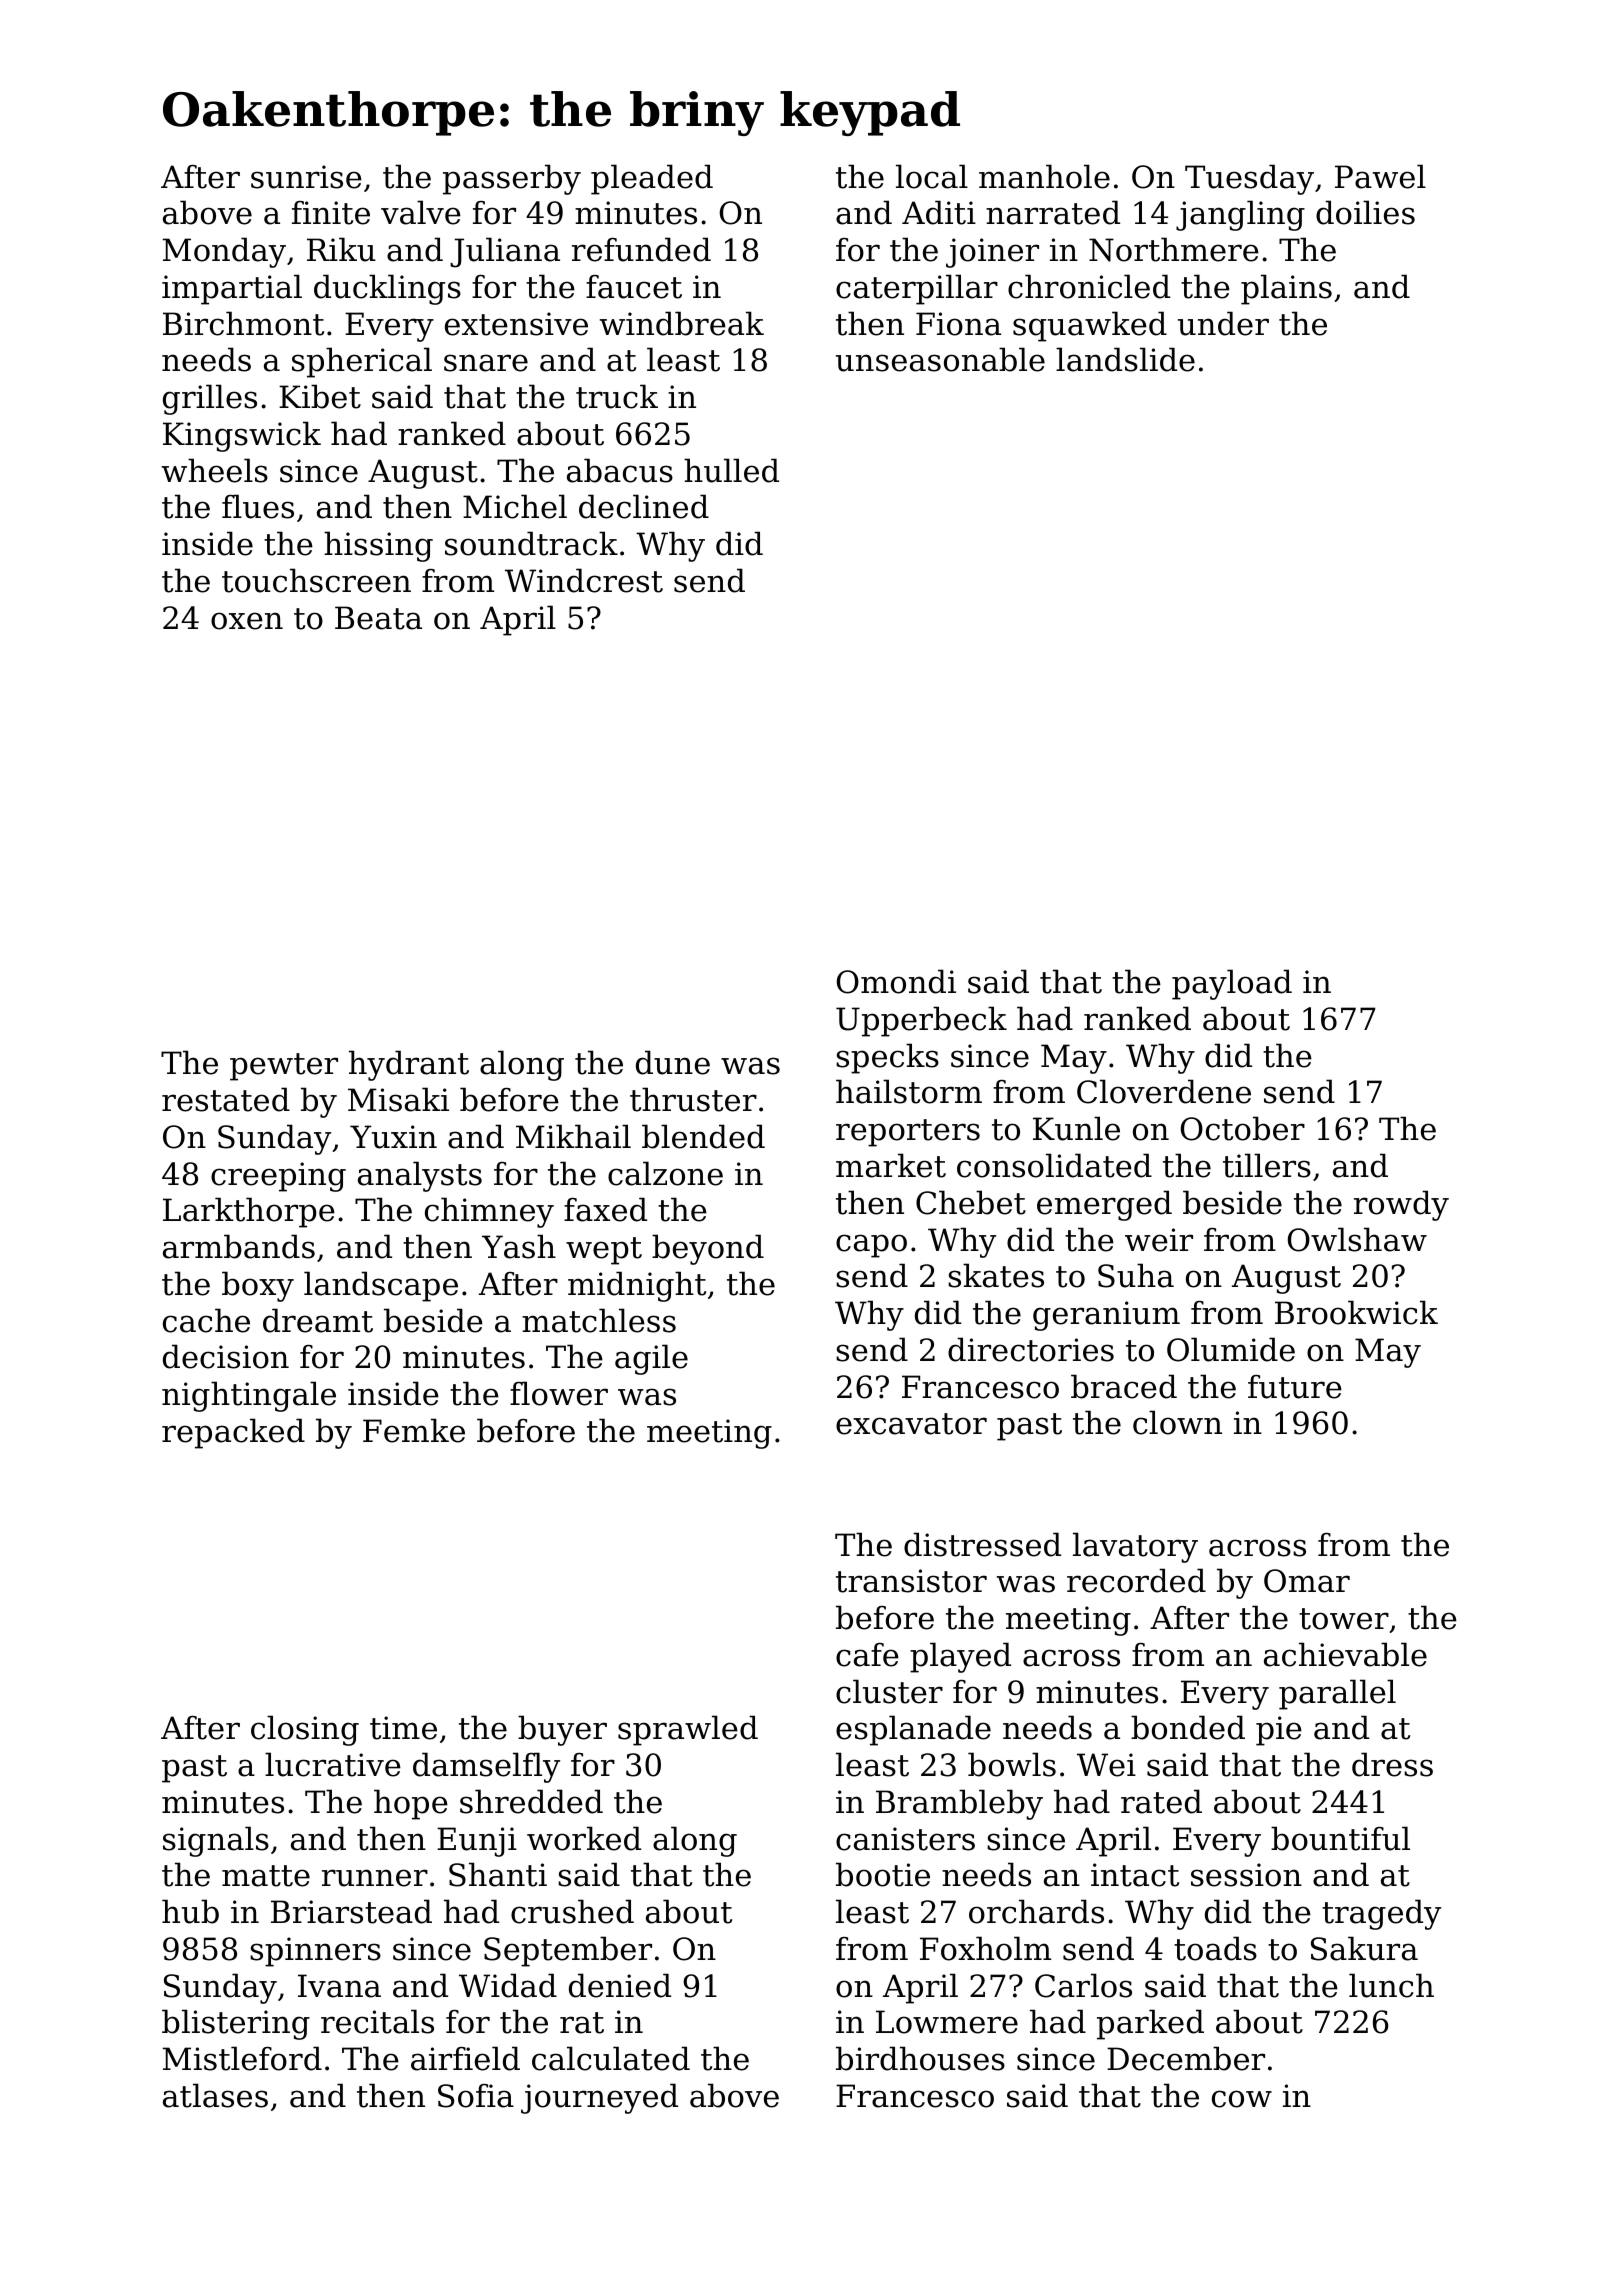 This image has height=2292, width=1620. Describe the element at coordinates (414, 1430) in the image. I see `Femke` at that location.
